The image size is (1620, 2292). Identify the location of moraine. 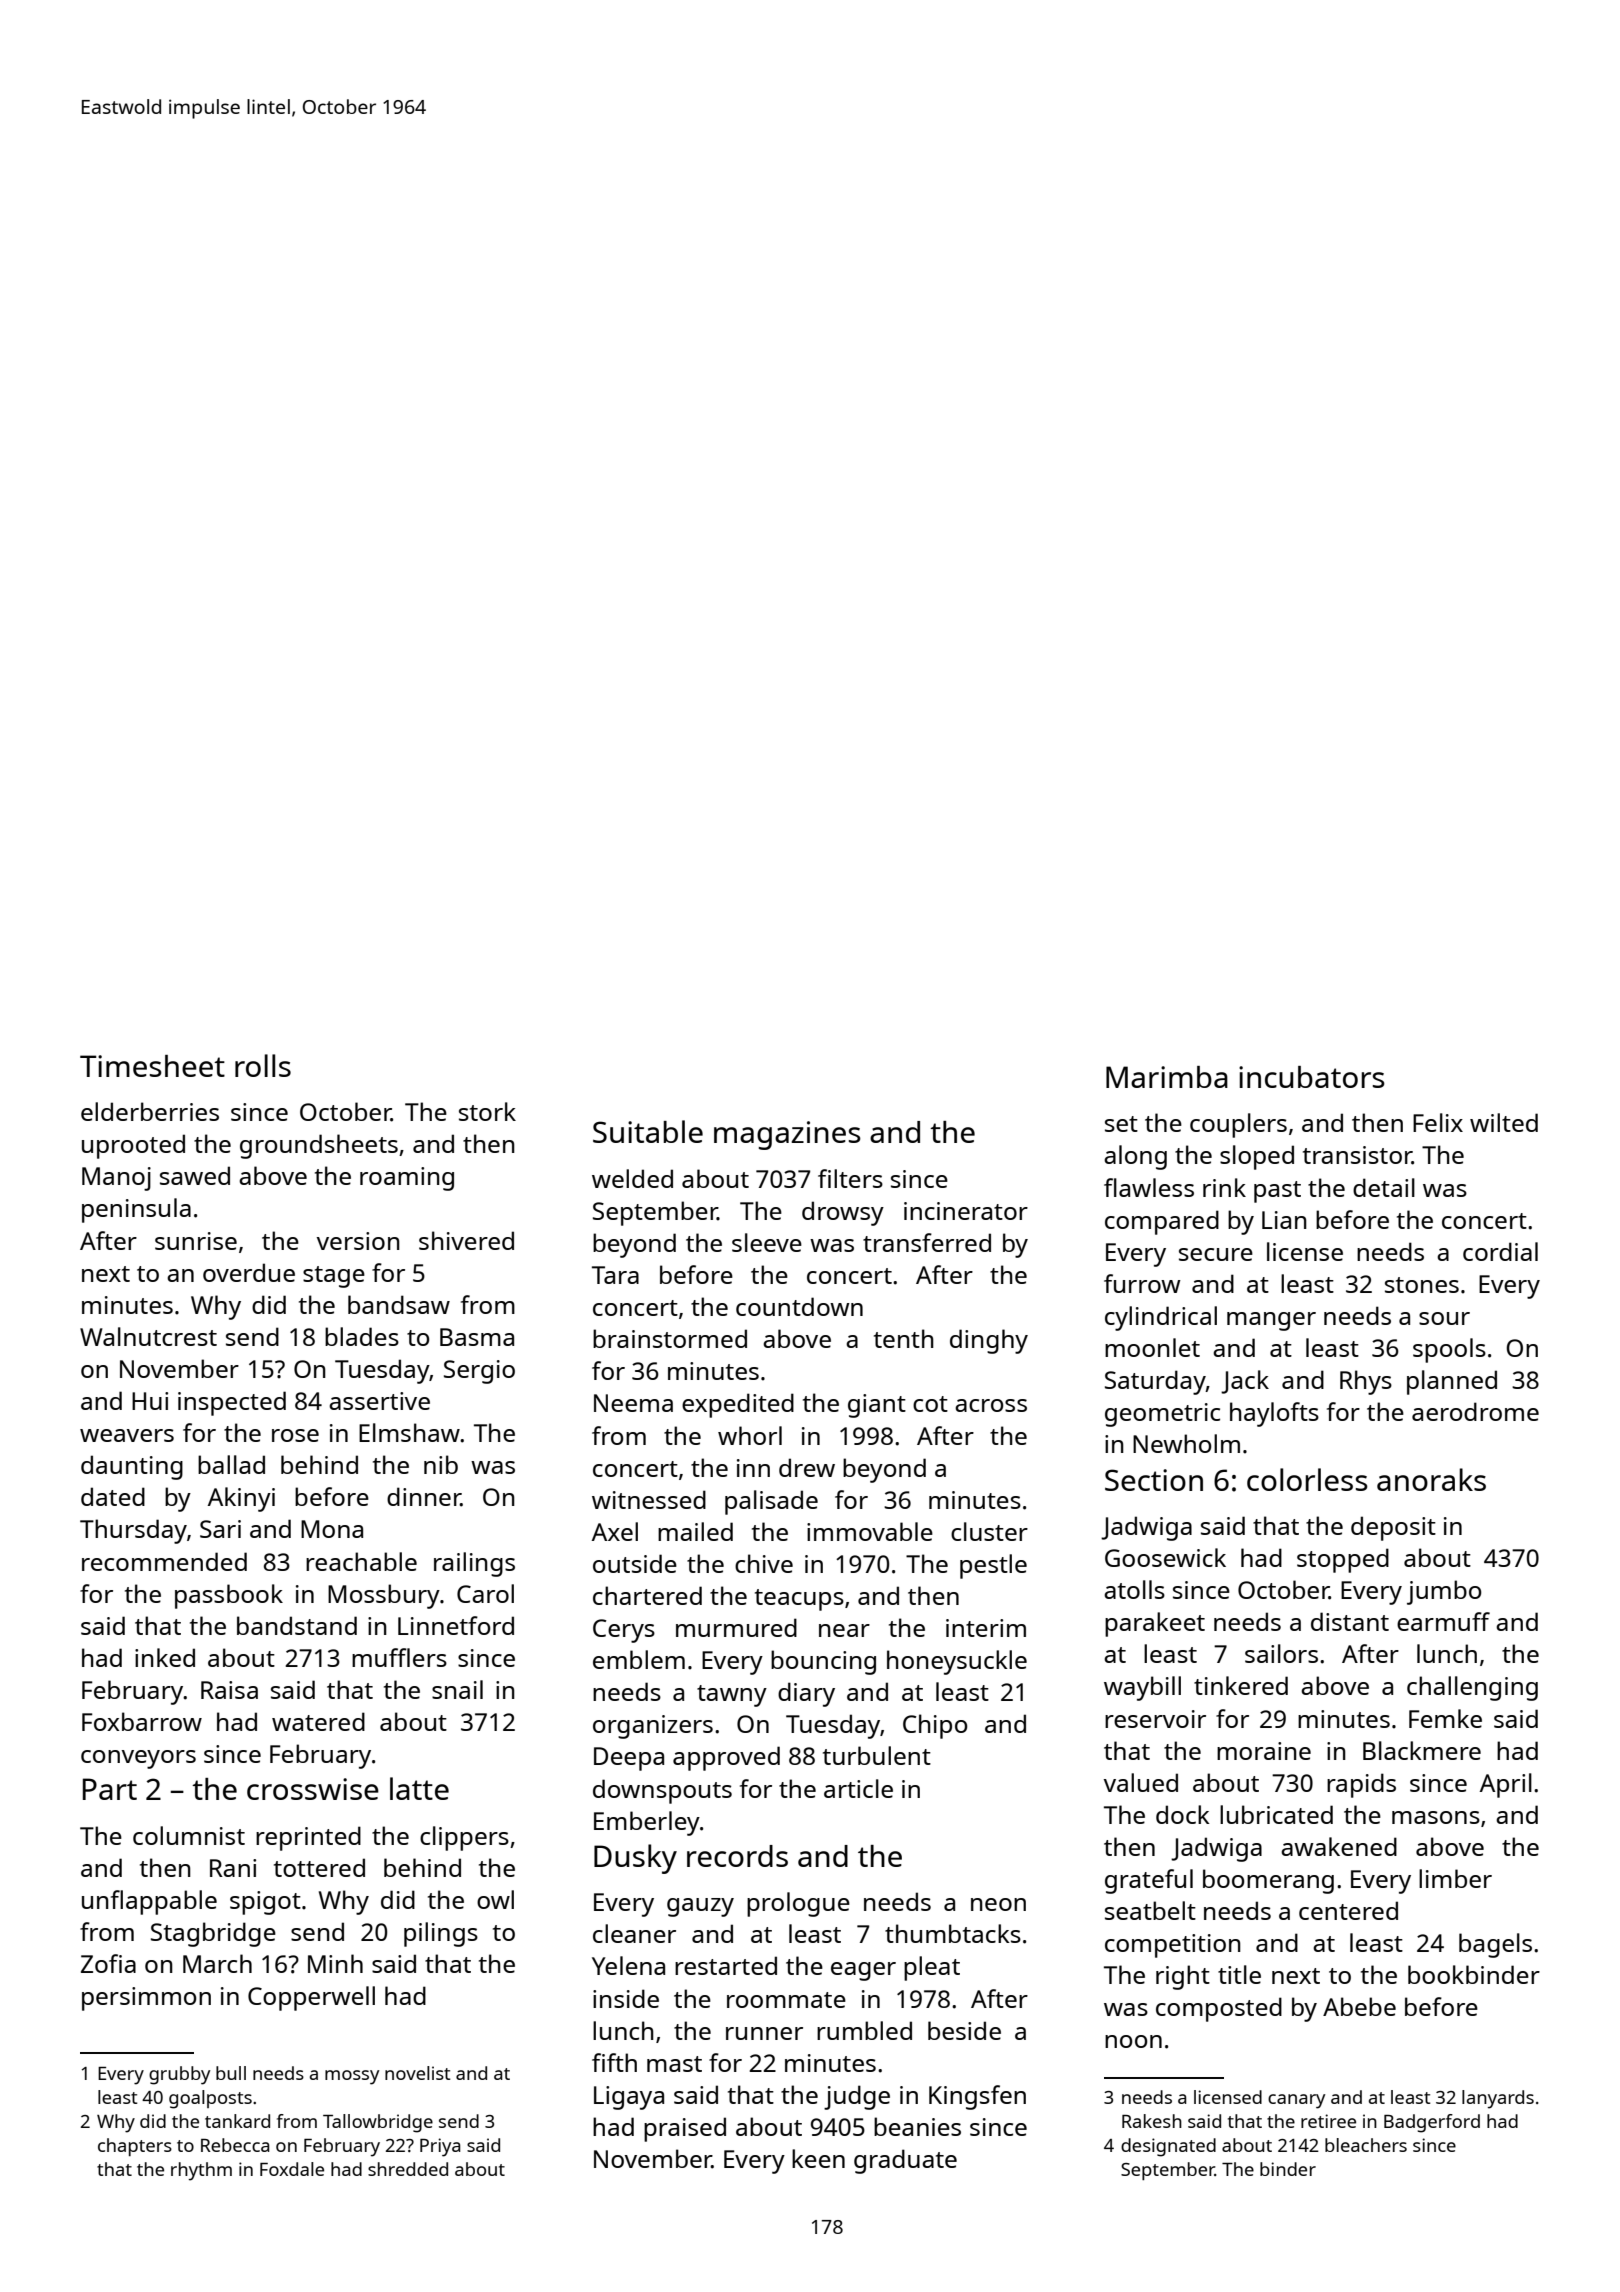
(1264, 1751).
